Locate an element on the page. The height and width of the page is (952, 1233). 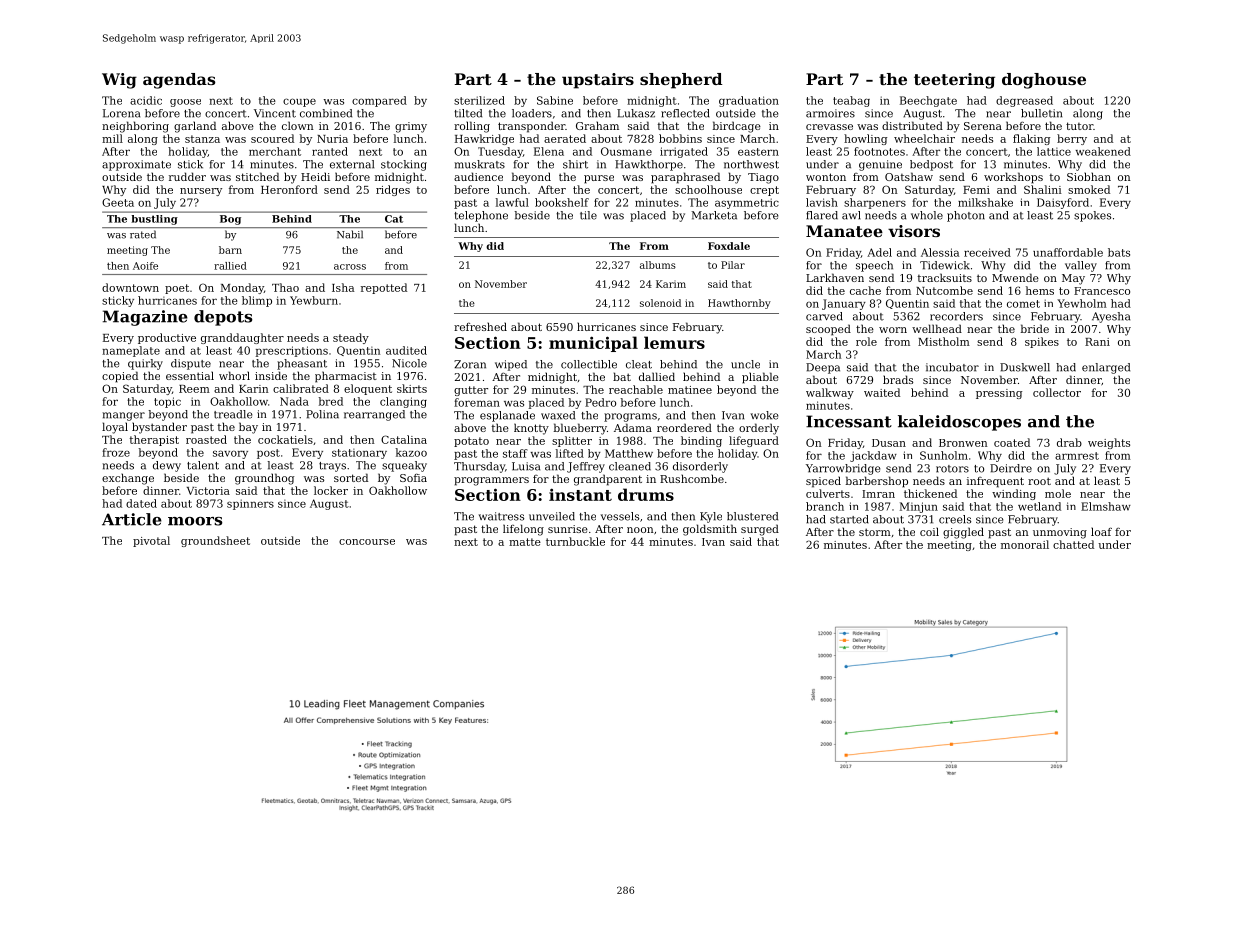
compared is located at coordinates (379, 101).
